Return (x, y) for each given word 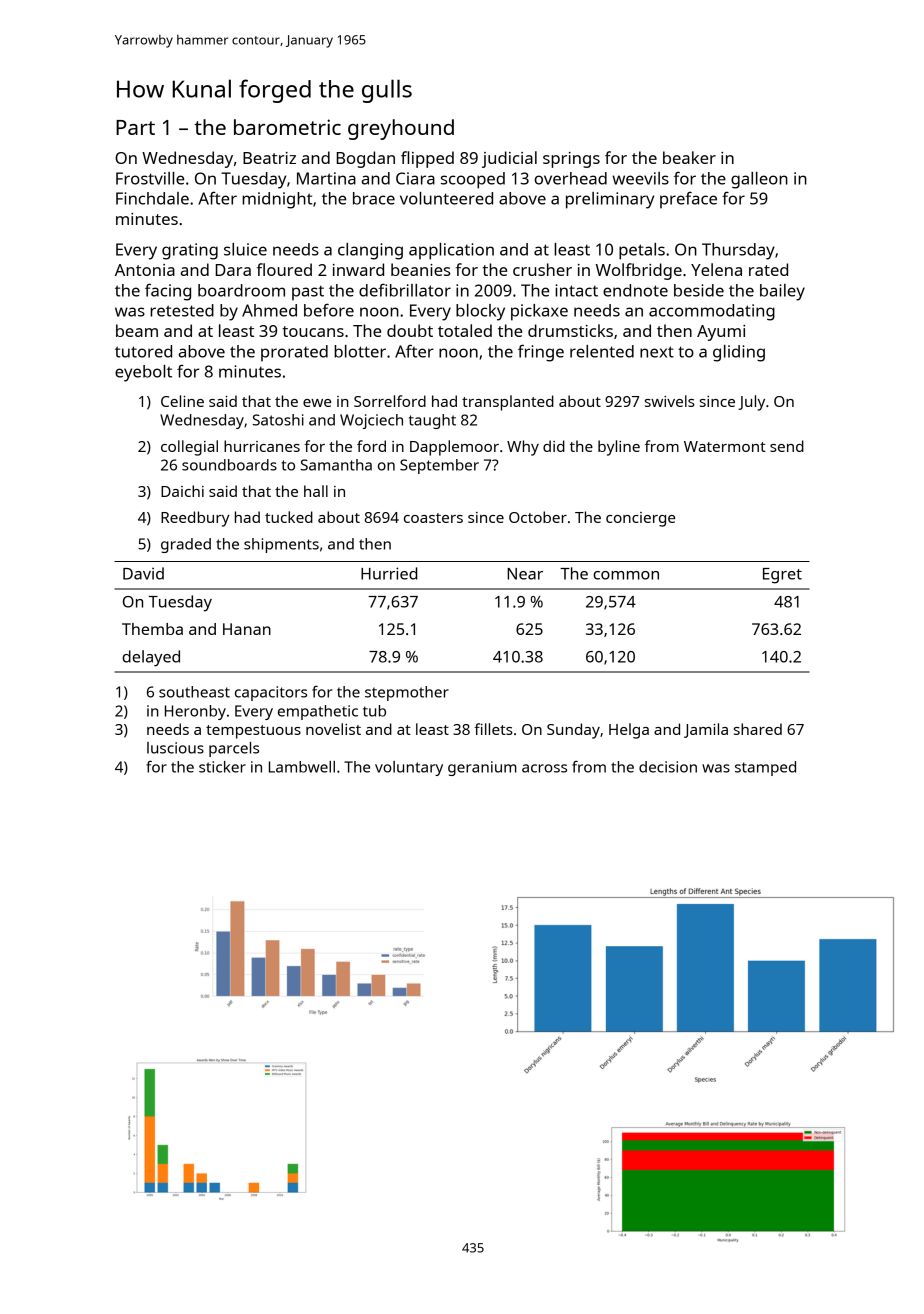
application (451, 251)
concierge (640, 519)
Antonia (145, 270)
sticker (222, 767)
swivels (670, 401)
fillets (493, 729)
